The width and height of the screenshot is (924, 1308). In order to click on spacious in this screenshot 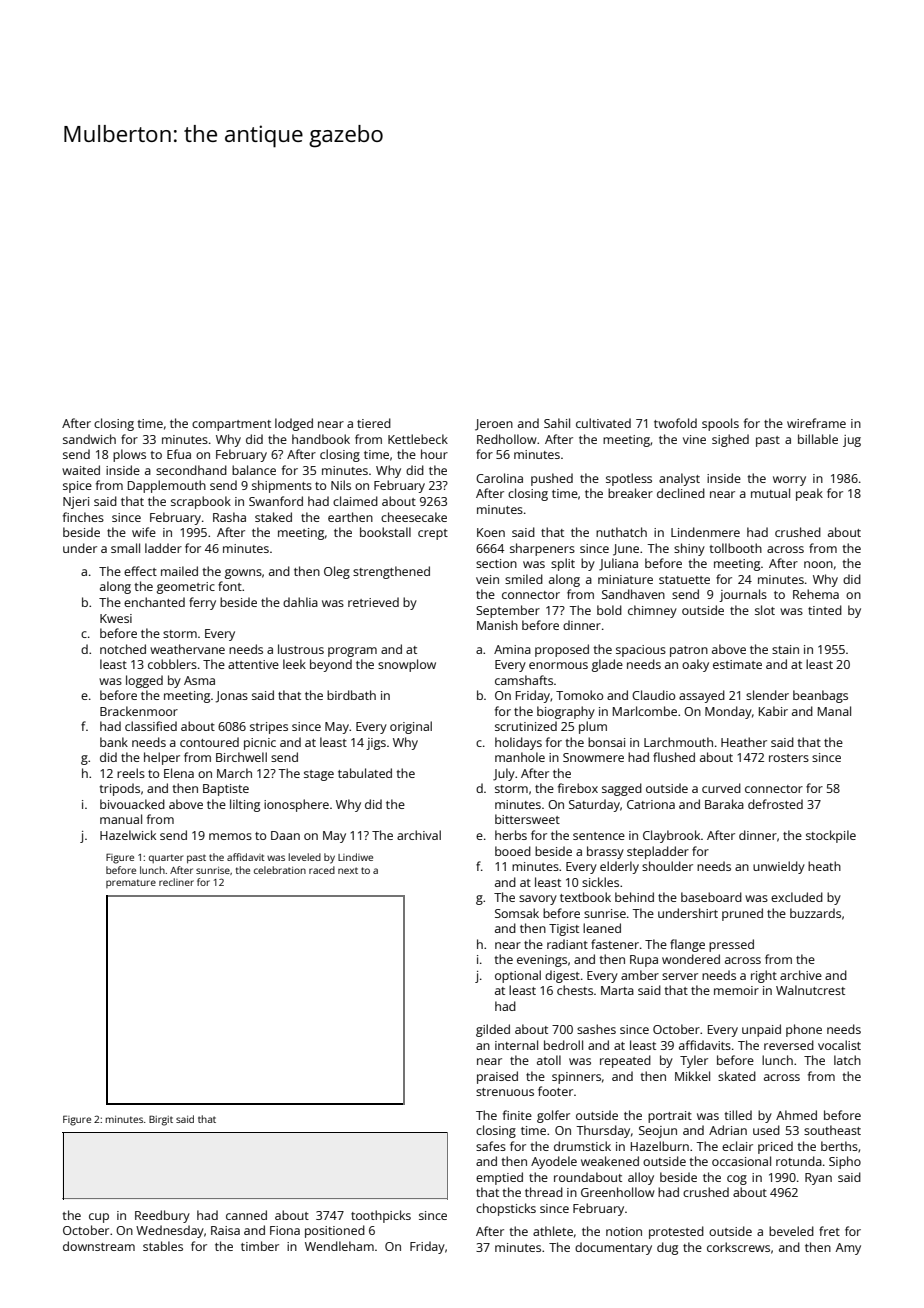, I will do `click(641, 651)`.
